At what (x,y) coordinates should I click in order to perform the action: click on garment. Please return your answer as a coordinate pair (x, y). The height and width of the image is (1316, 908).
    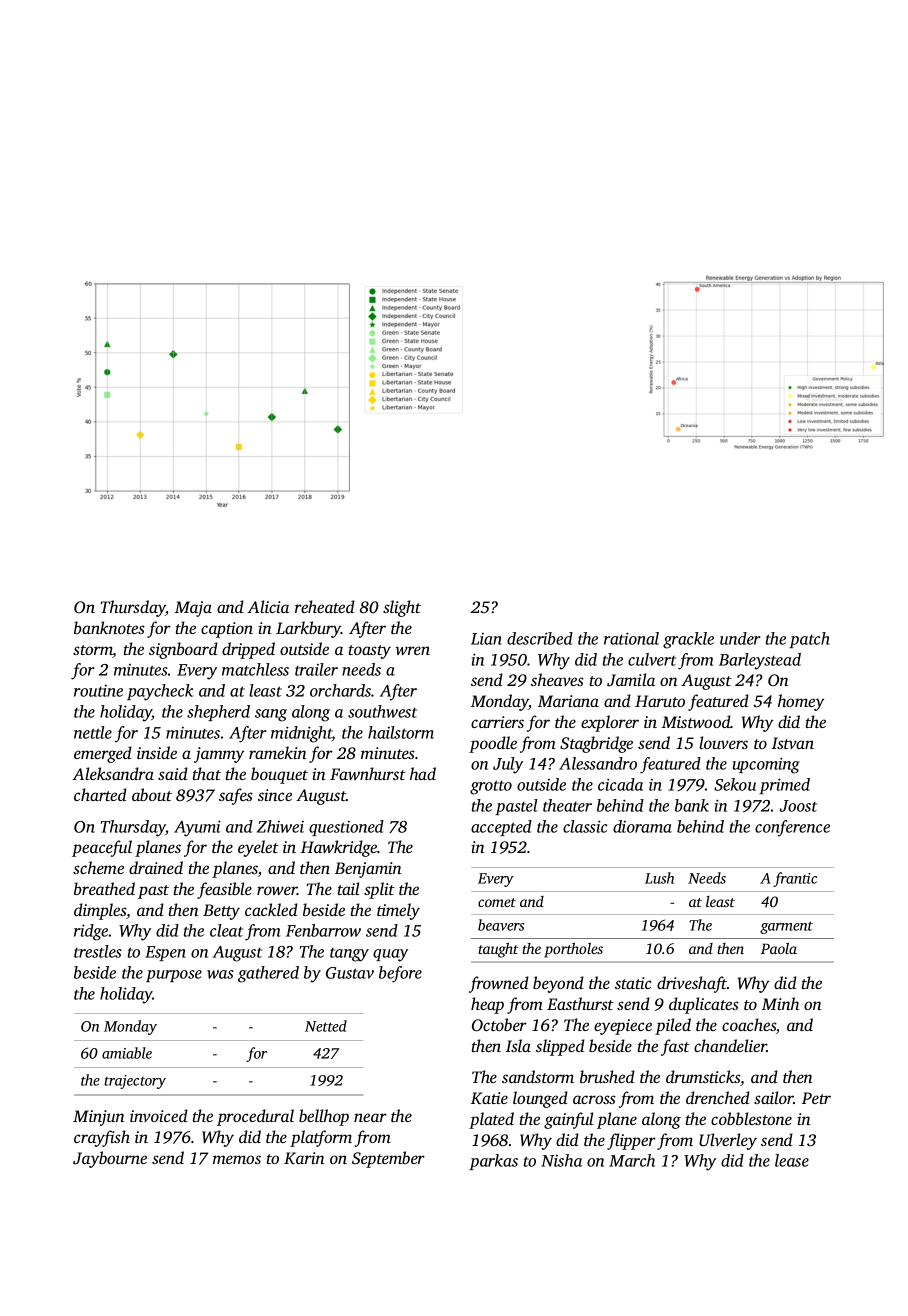
    Looking at the image, I should click on (786, 927).
